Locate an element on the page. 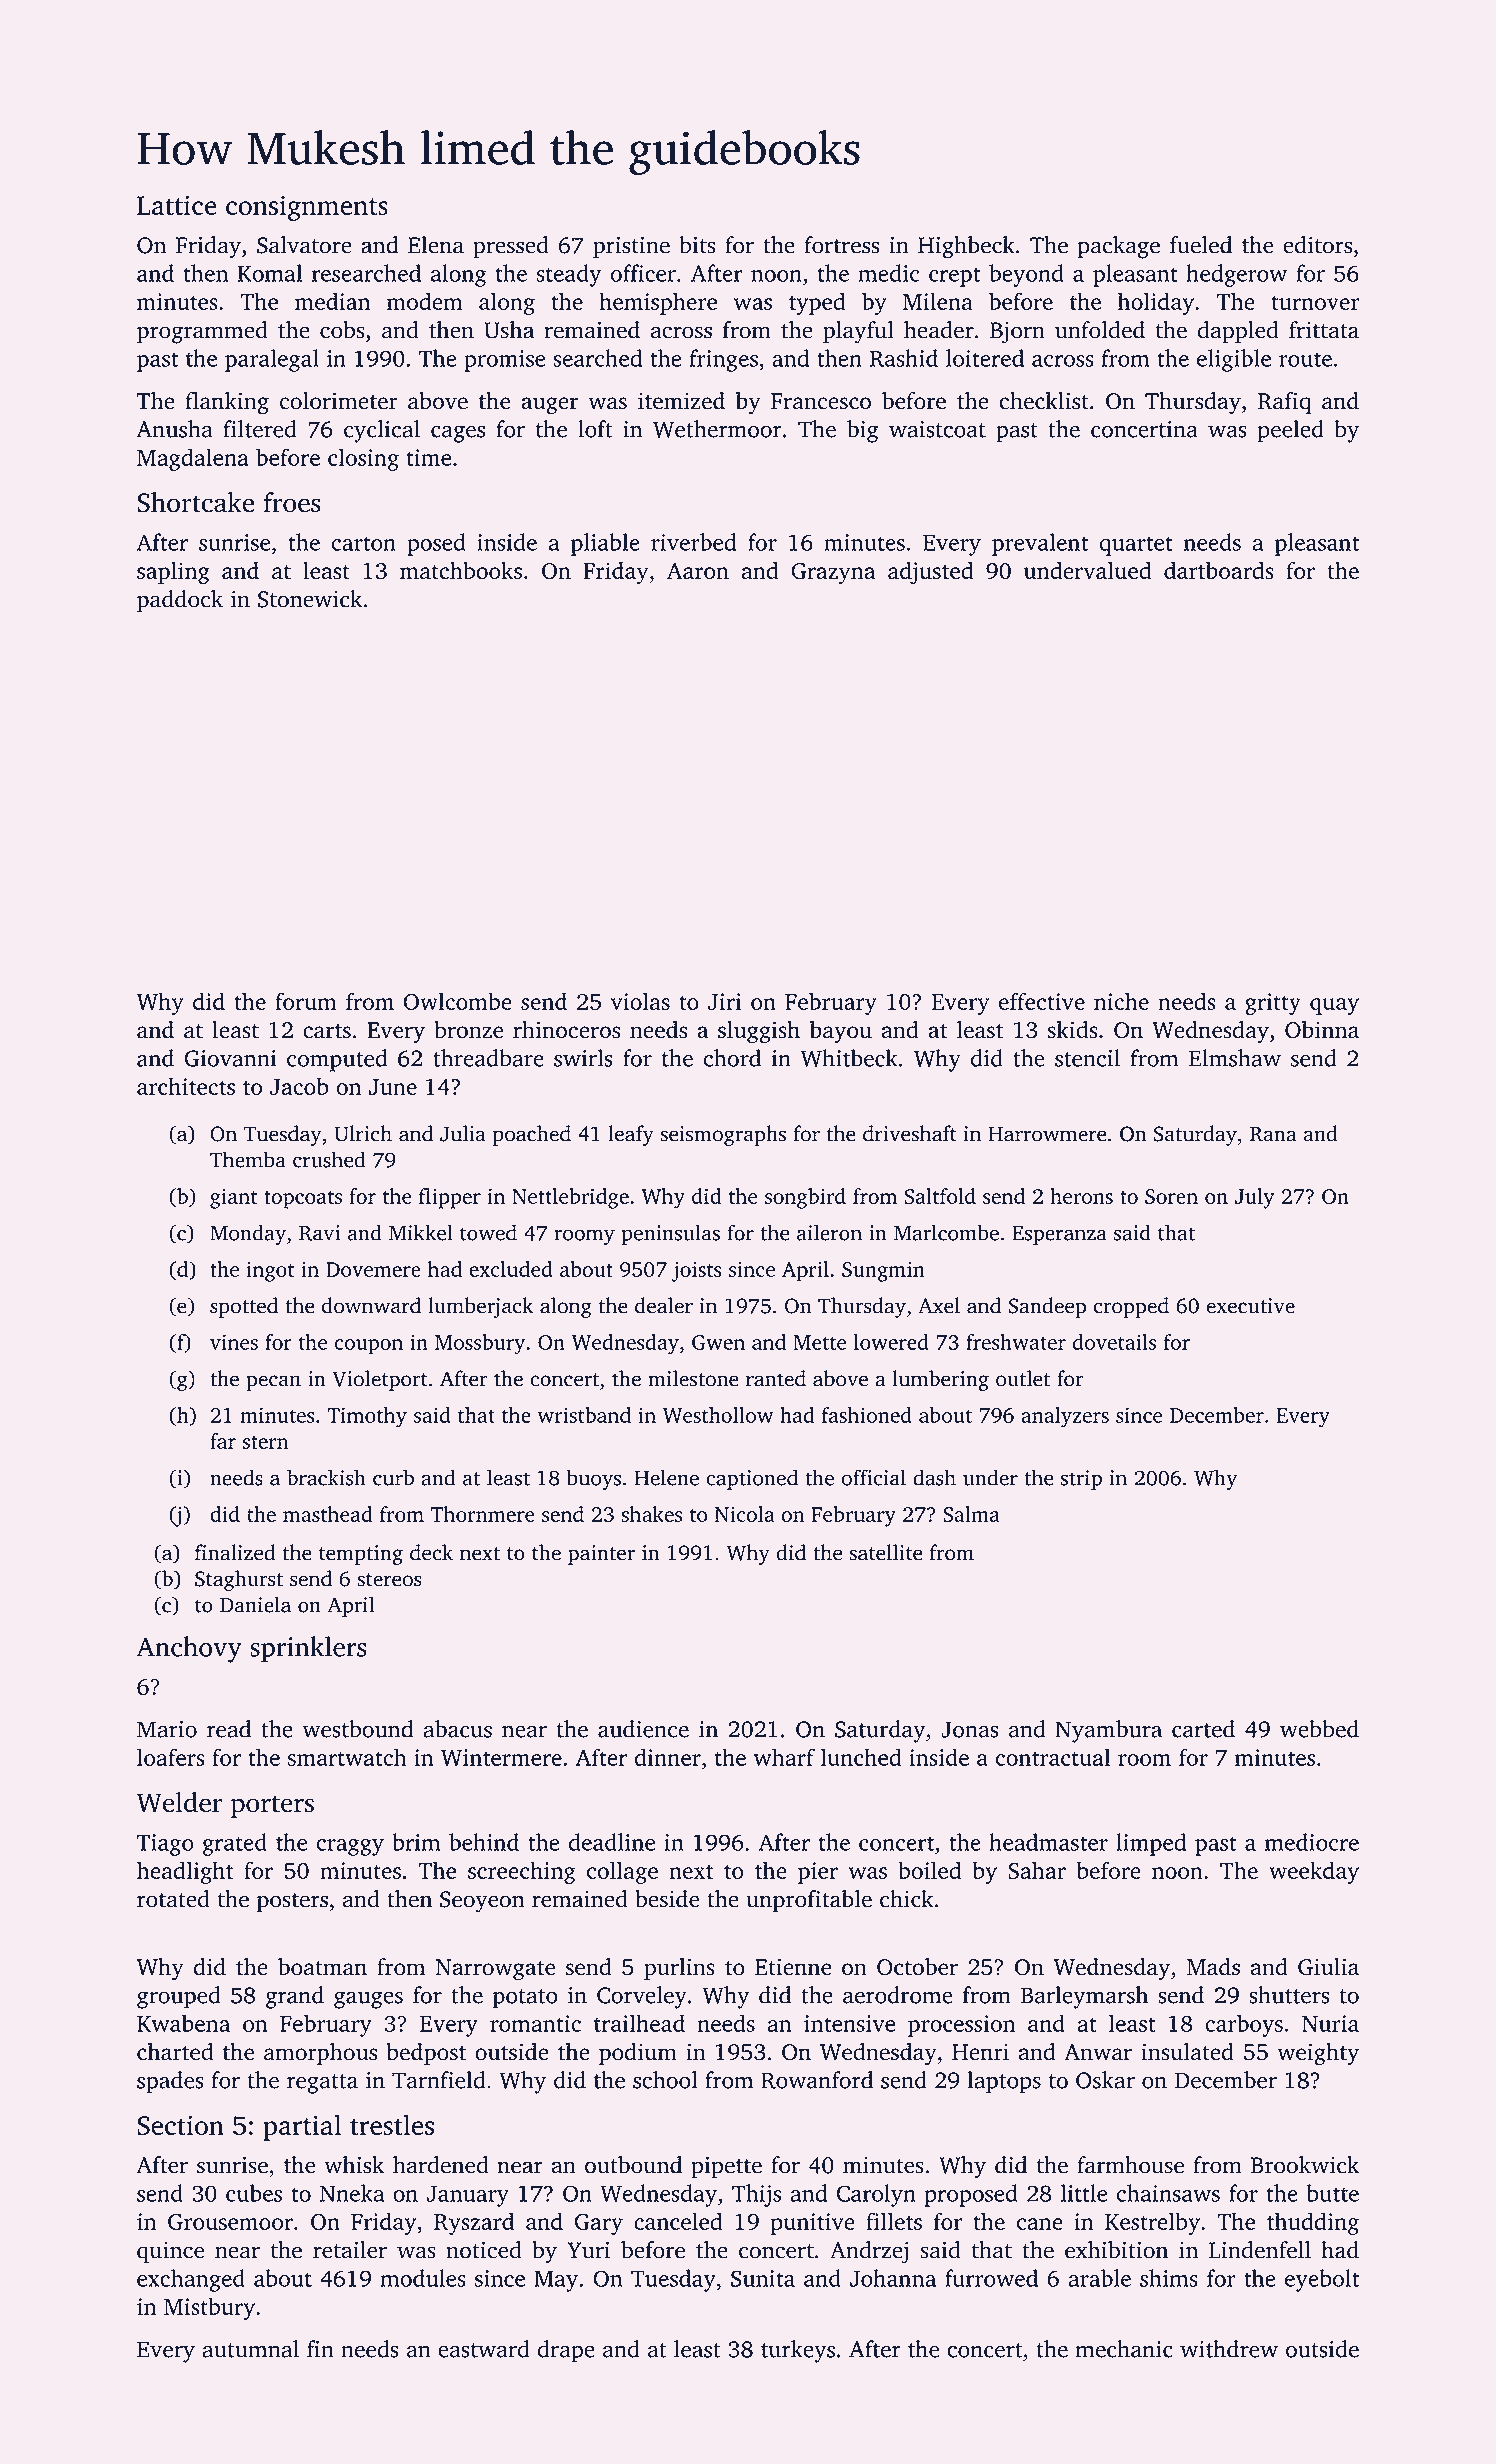 The width and height of the page is (1496, 2464). big is located at coordinates (862, 431).
